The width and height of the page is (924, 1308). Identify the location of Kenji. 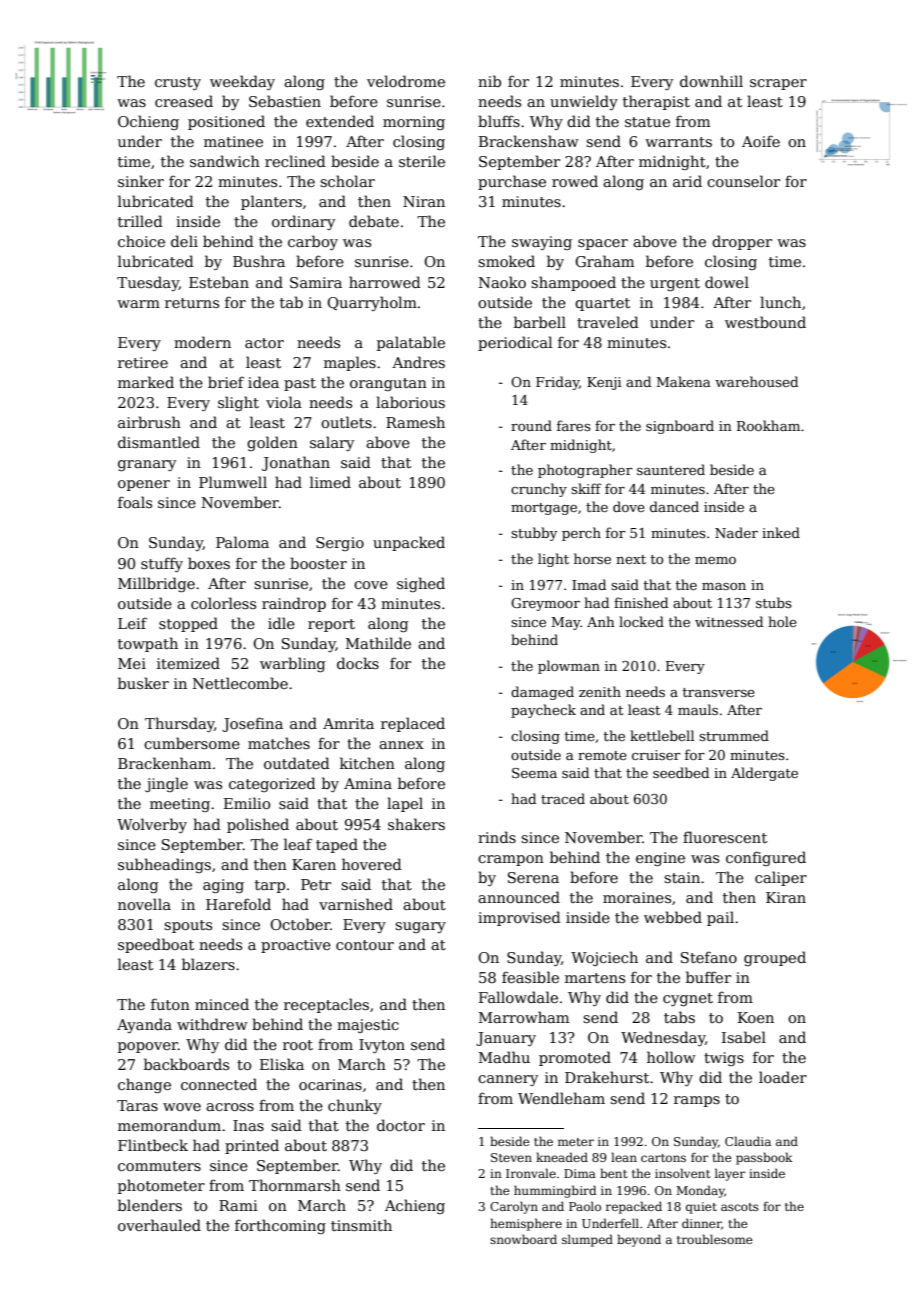
(604, 383).
